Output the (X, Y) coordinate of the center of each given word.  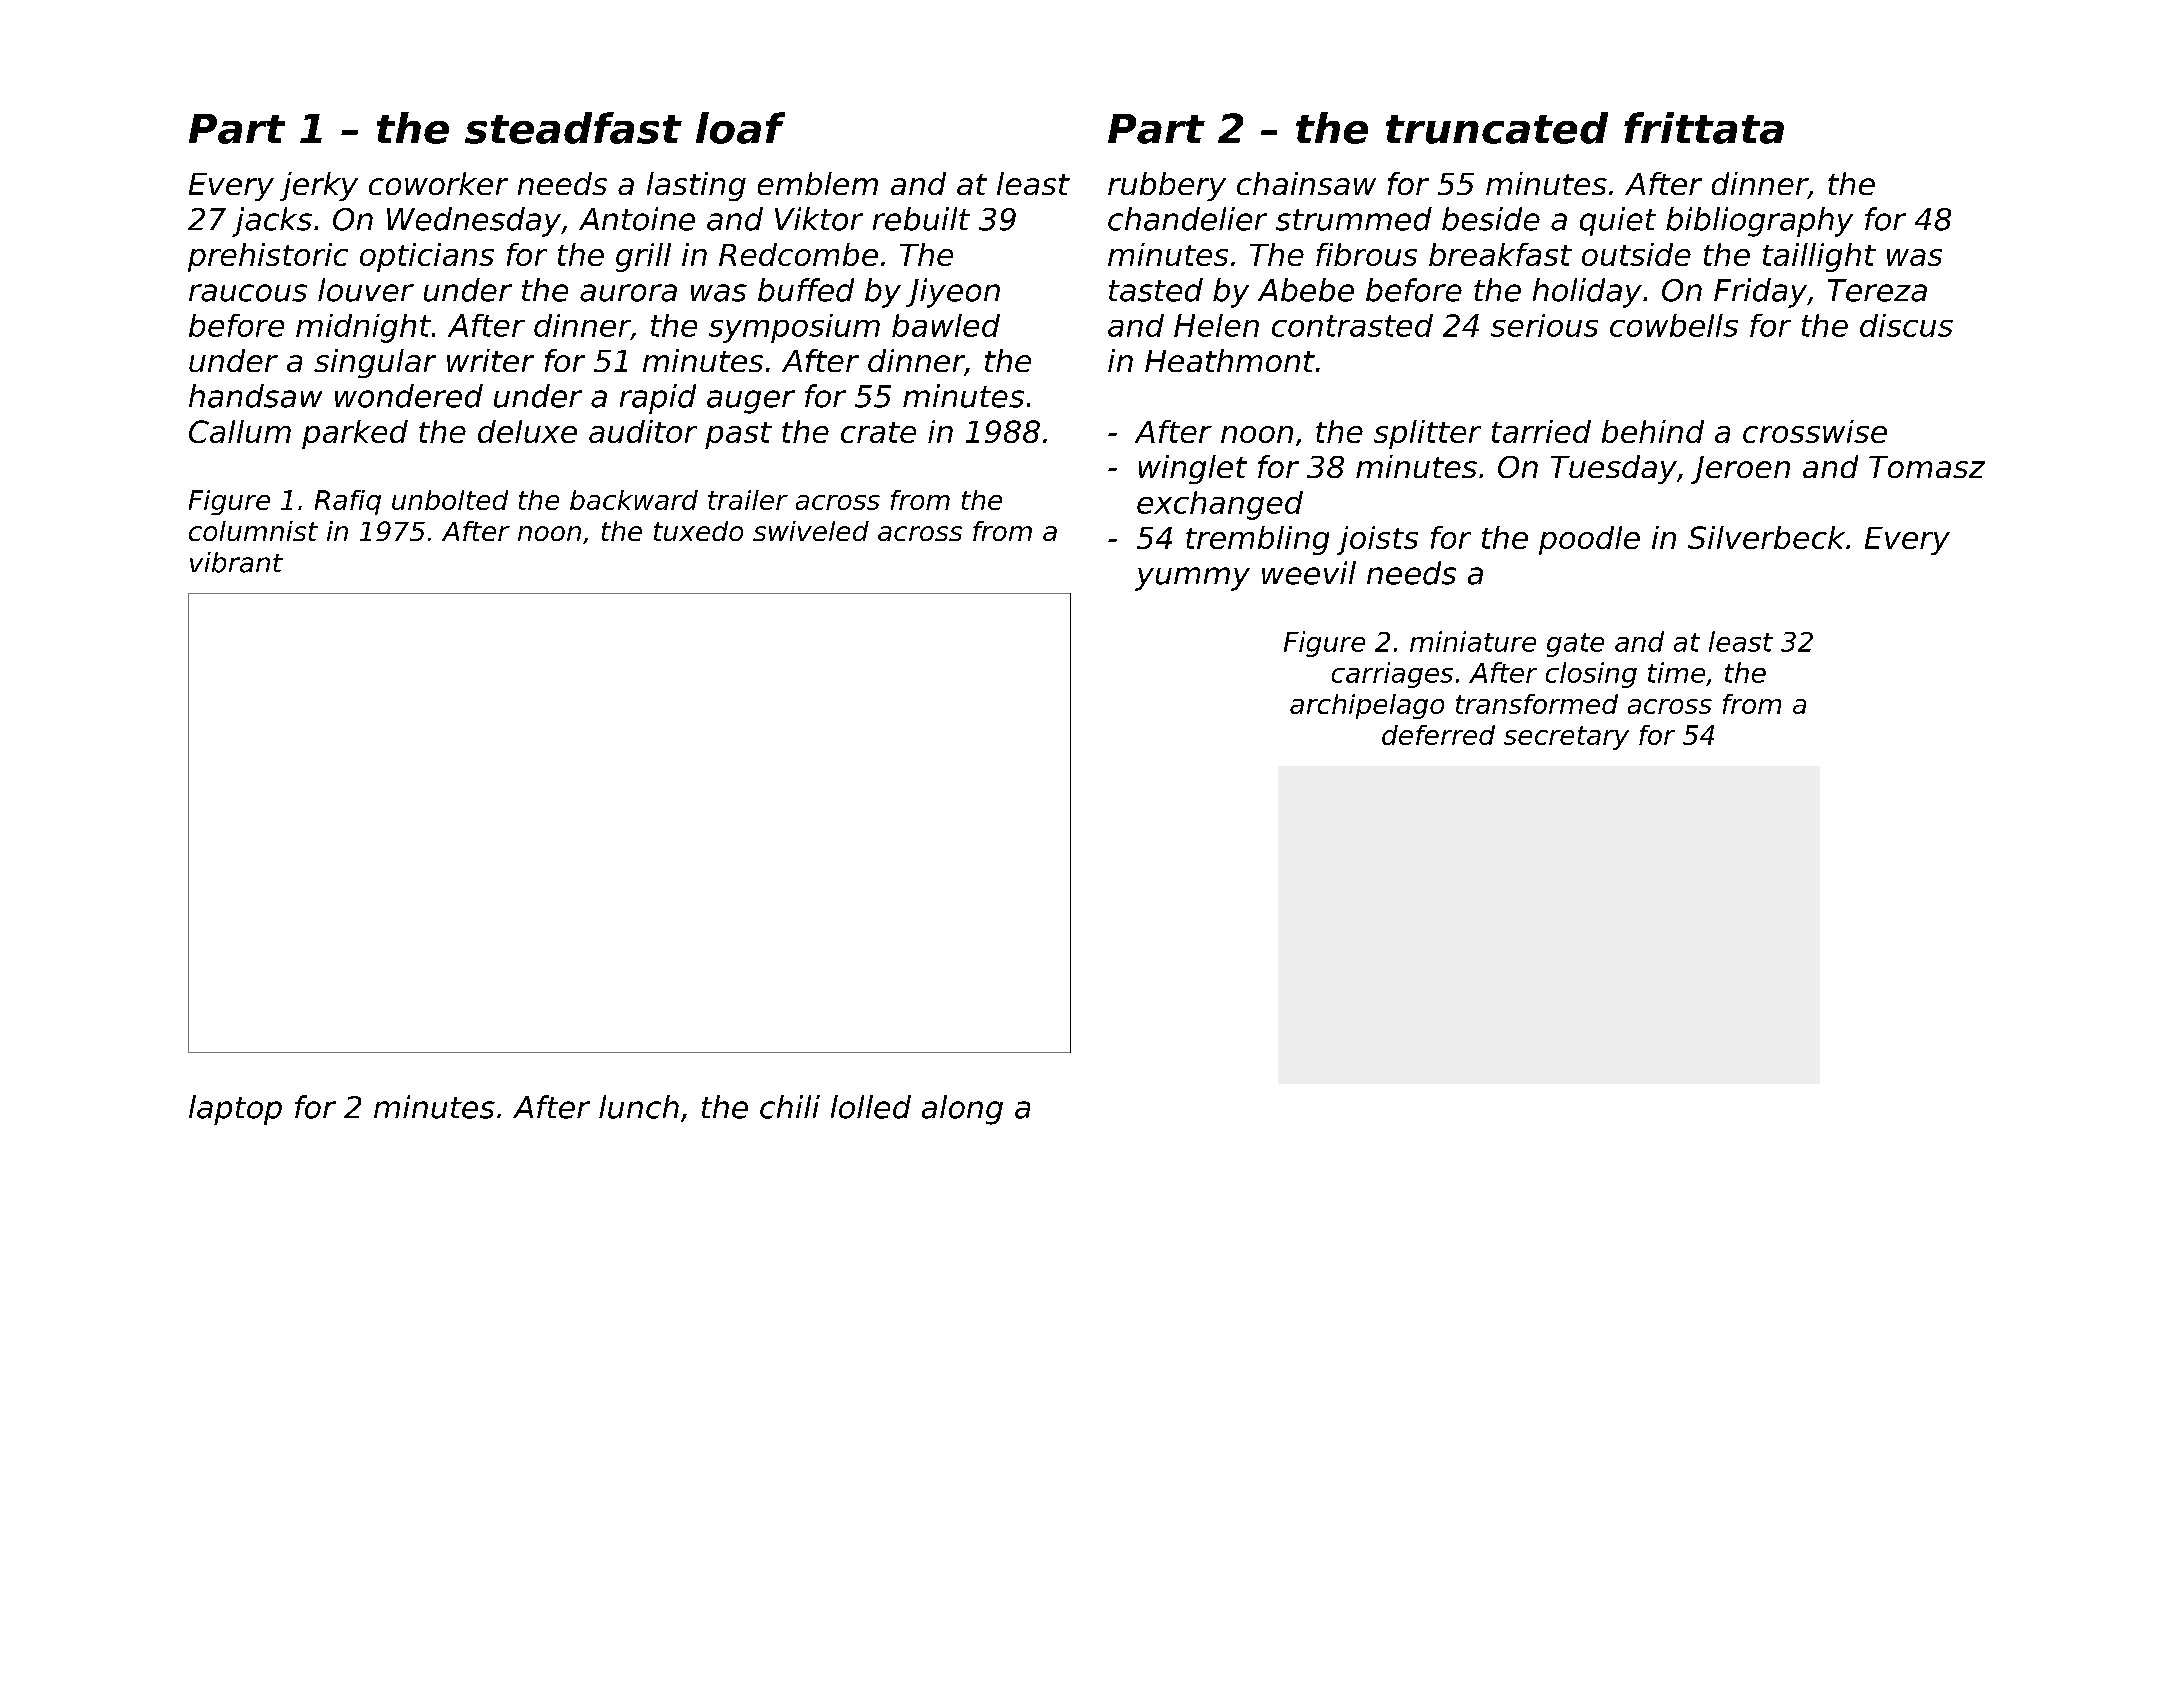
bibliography (1759, 222)
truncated (1497, 128)
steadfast (573, 128)
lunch (639, 1107)
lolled (871, 1107)
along (962, 1110)
